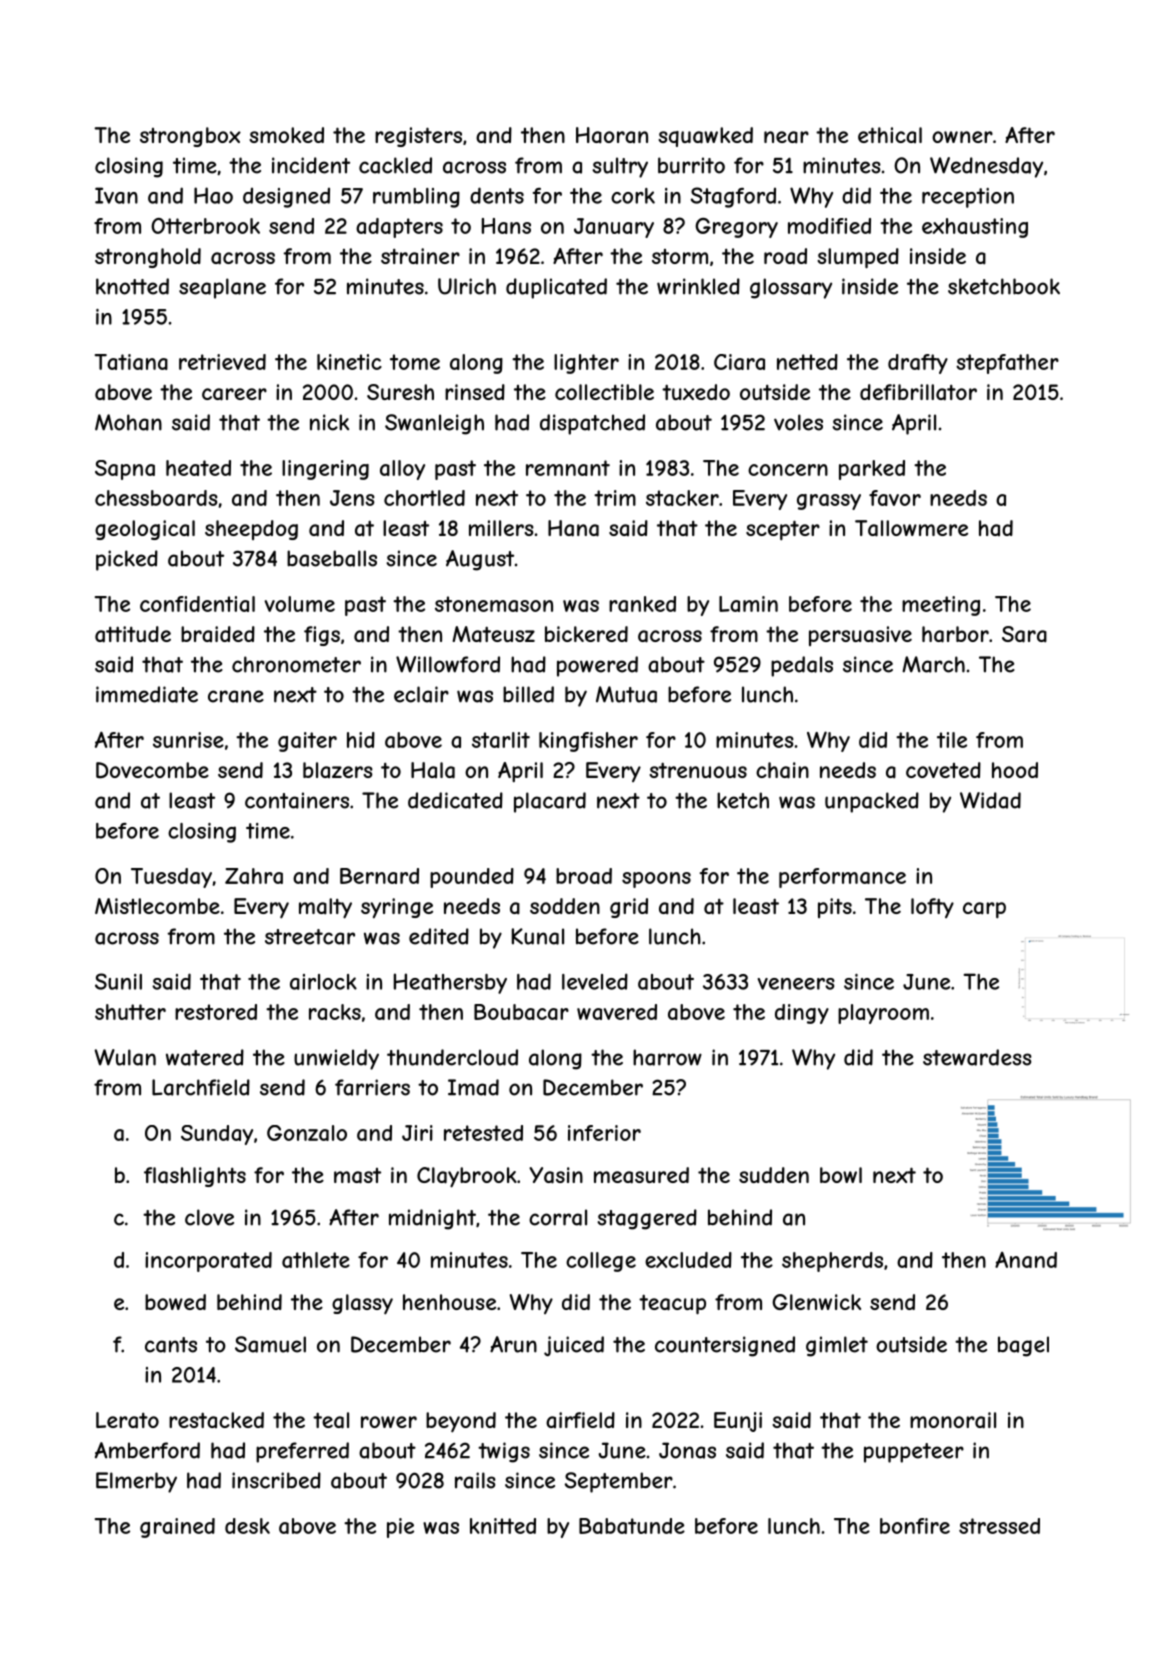 This screenshot has height=1654, width=1165. Describe the element at coordinates (400, 1528) in the screenshot. I see `pie` at that location.
